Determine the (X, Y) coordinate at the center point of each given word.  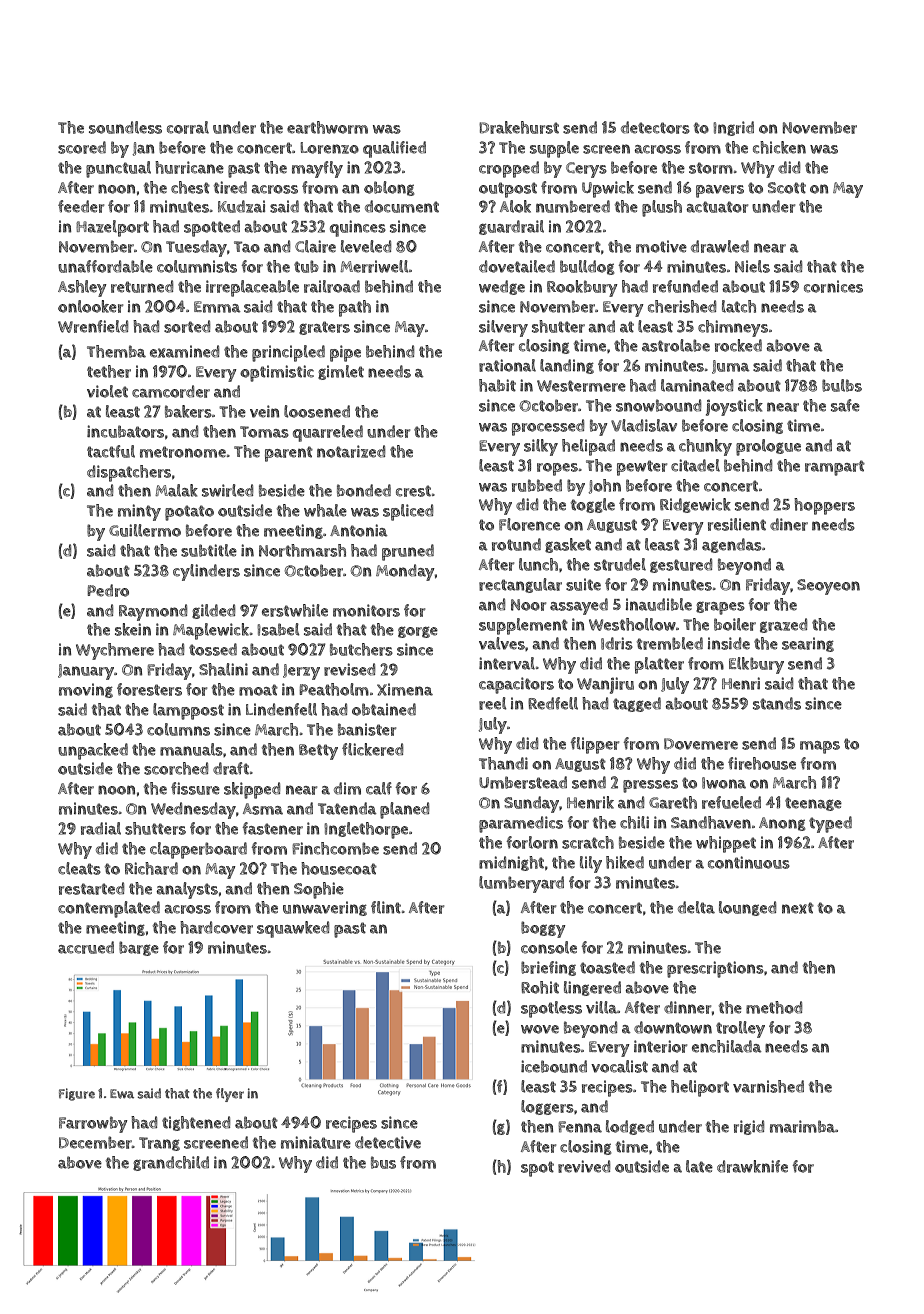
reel (493, 703)
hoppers (824, 506)
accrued (86, 947)
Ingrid (733, 128)
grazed (784, 625)
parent (289, 454)
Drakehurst (519, 127)
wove (540, 1029)
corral (188, 127)
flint (386, 907)
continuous (749, 862)
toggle (593, 505)
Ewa (122, 1094)
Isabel (278, 629)
